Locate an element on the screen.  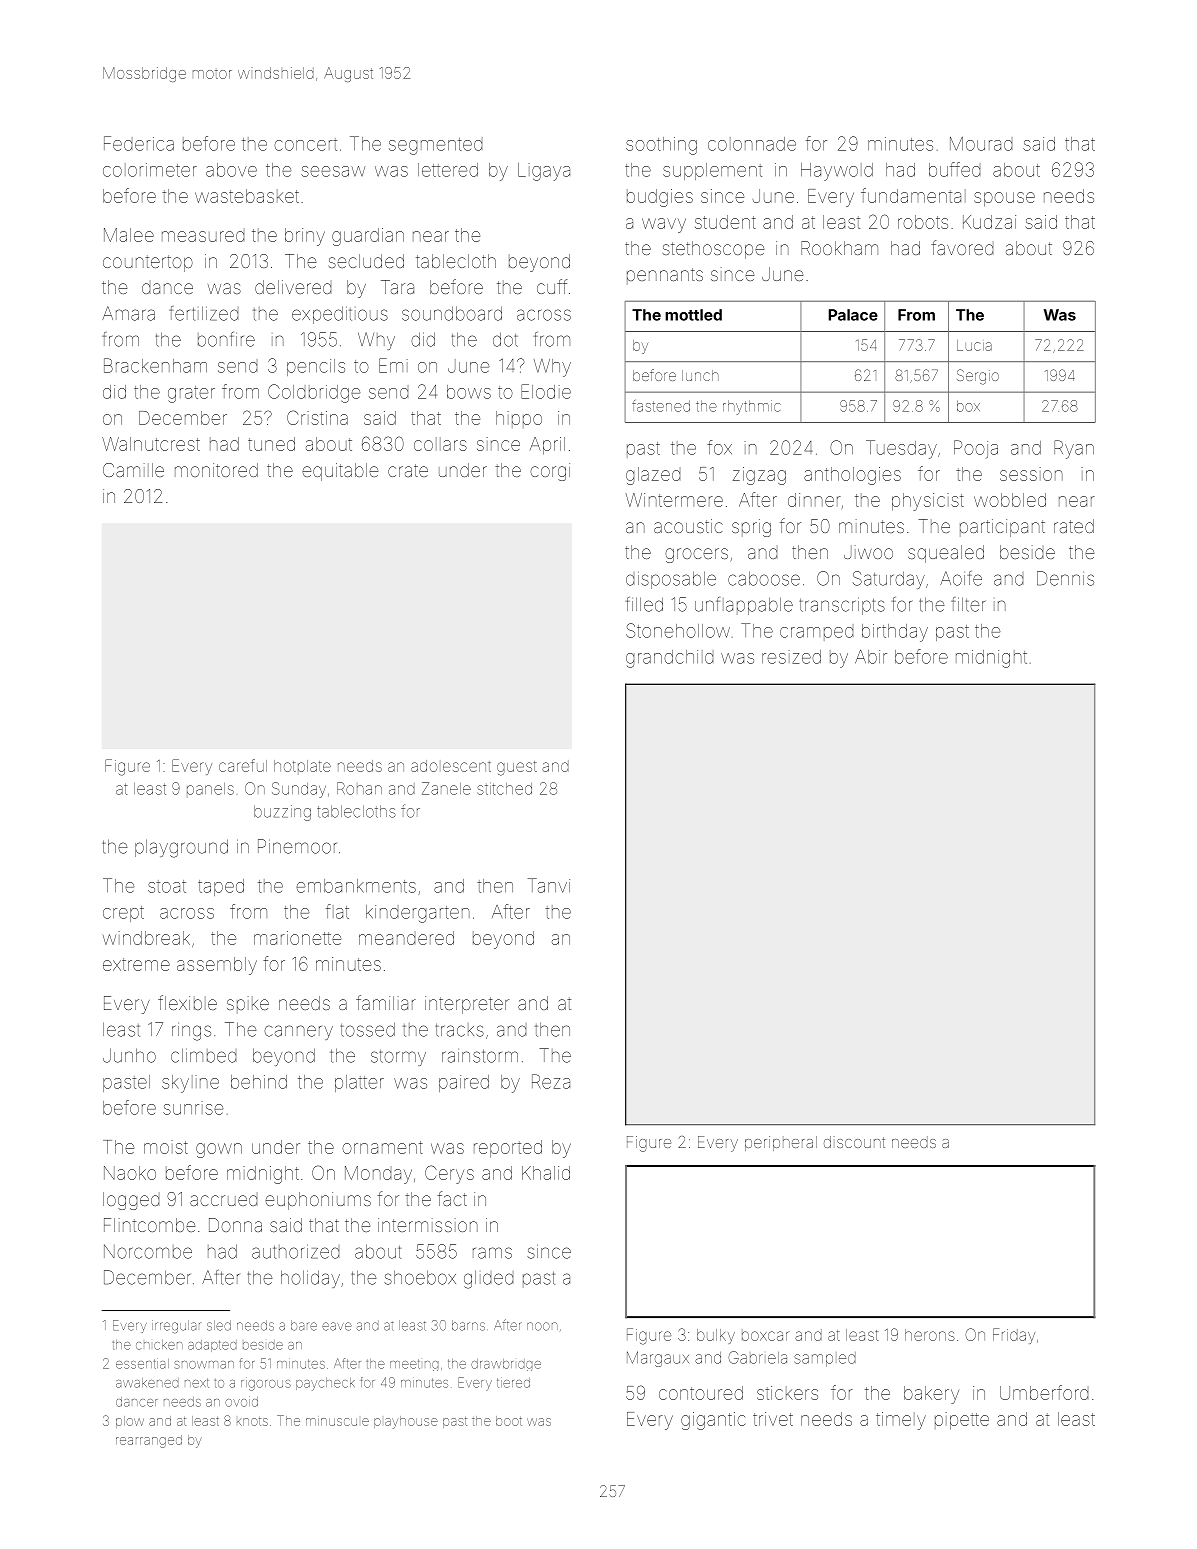
equitable is located at coordinates (340, 472).
